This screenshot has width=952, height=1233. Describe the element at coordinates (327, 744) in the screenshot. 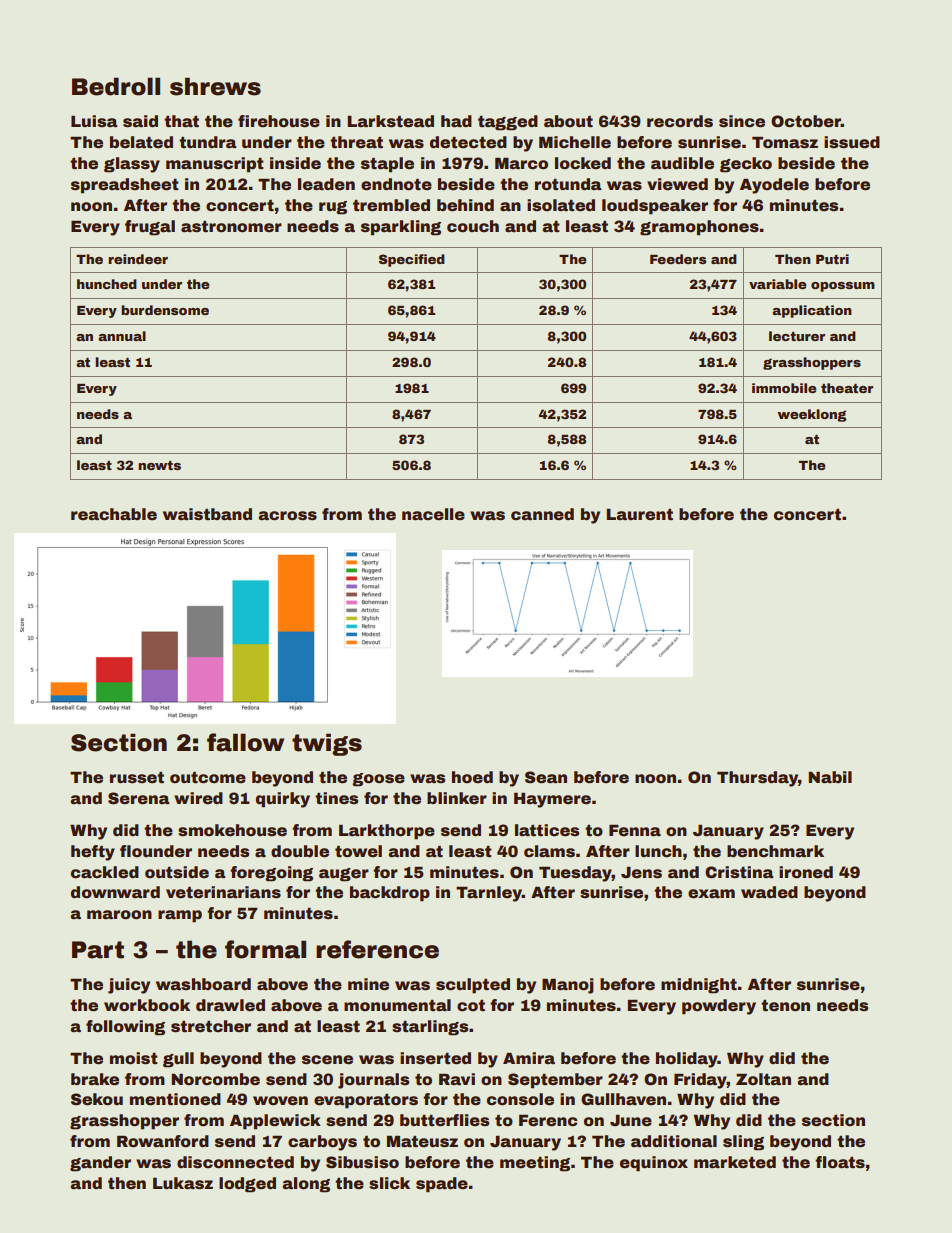

I see `twigs` at that location.
